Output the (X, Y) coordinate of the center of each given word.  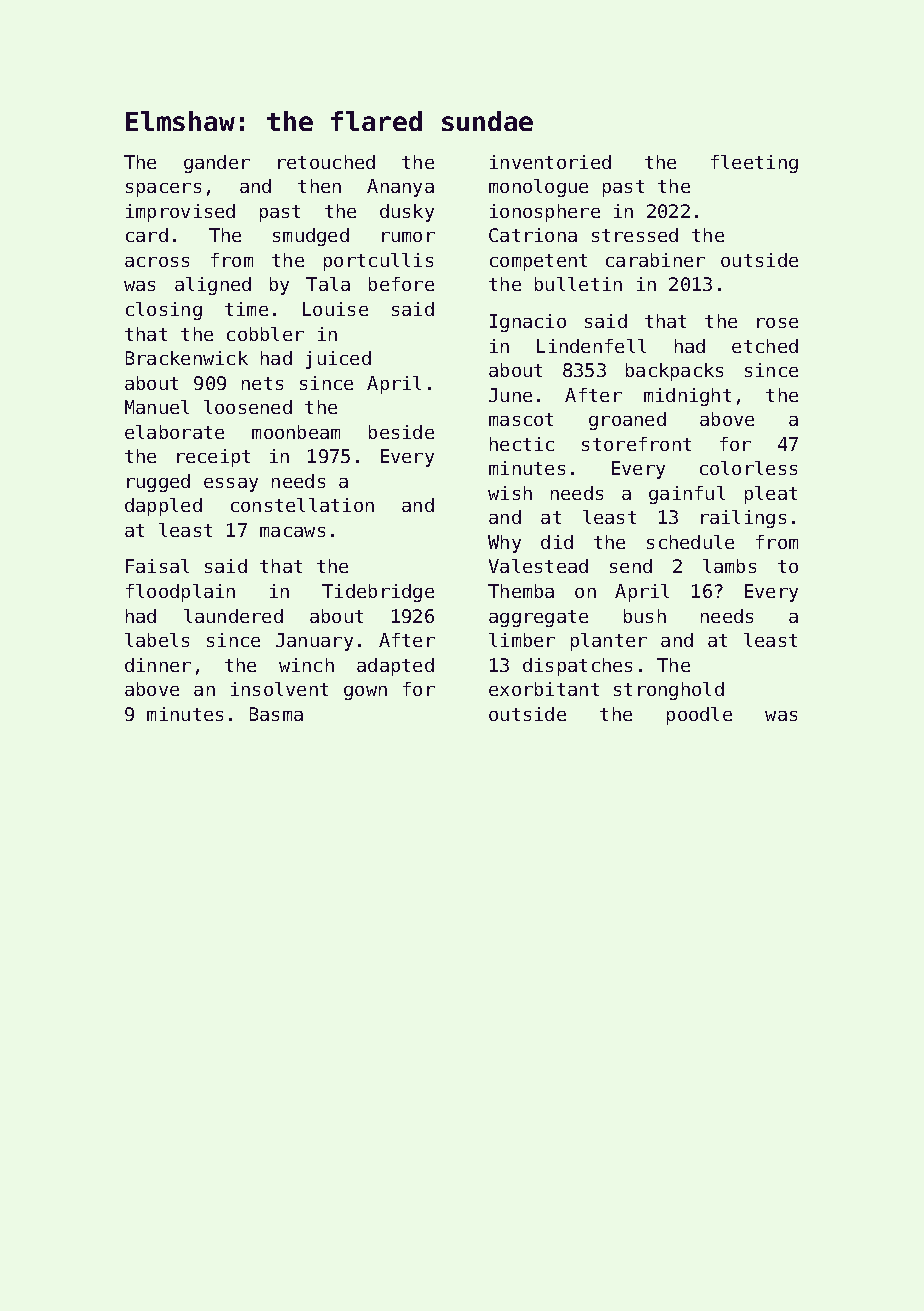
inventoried (550, 162)
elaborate (174, 432)
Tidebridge (378, 593)
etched (765, 346)
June (510, 395)
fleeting (754, 164)
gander (217, 164)
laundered (233, 616)
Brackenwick (187, 358)
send (631, 566)
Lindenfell (591, 346)
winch (306, 665)
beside (401, 432)
